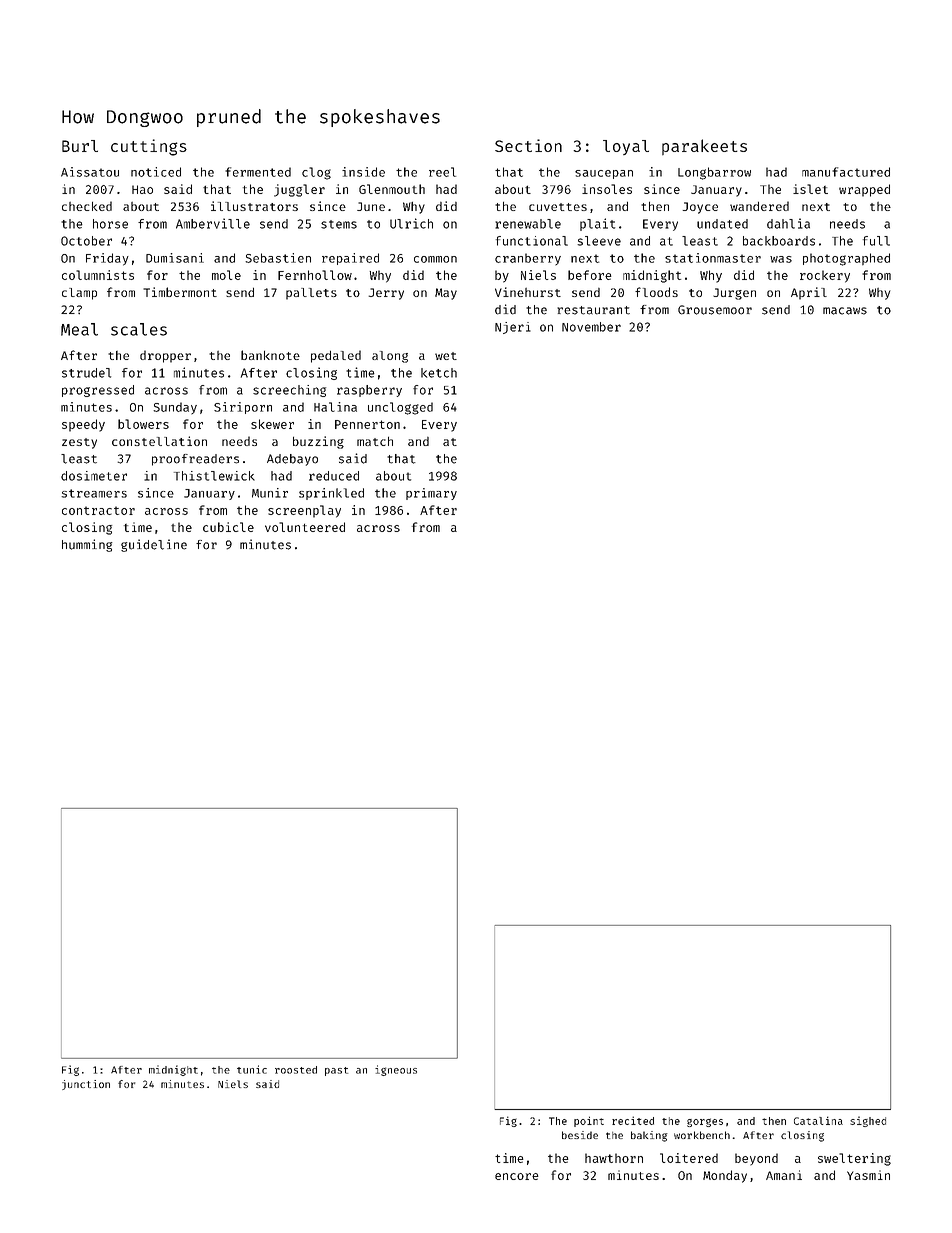 The image size is (952, 1233). I want to click on inside, so click(363, 172).
